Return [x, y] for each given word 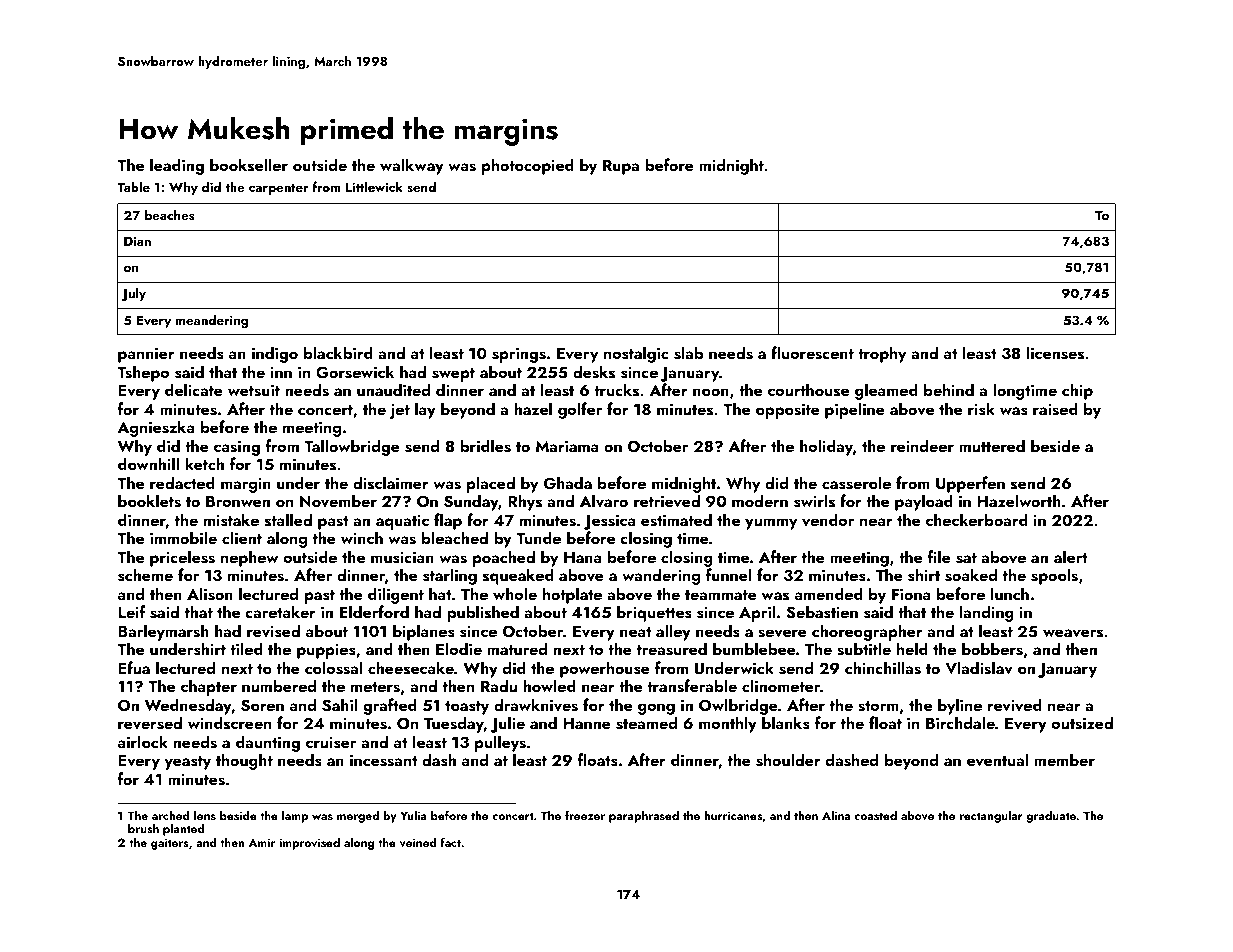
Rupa [621, 167]
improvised [309, 843]
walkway [412, 166]
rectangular [991, 816]
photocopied [528, 166]
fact [450, 842]
